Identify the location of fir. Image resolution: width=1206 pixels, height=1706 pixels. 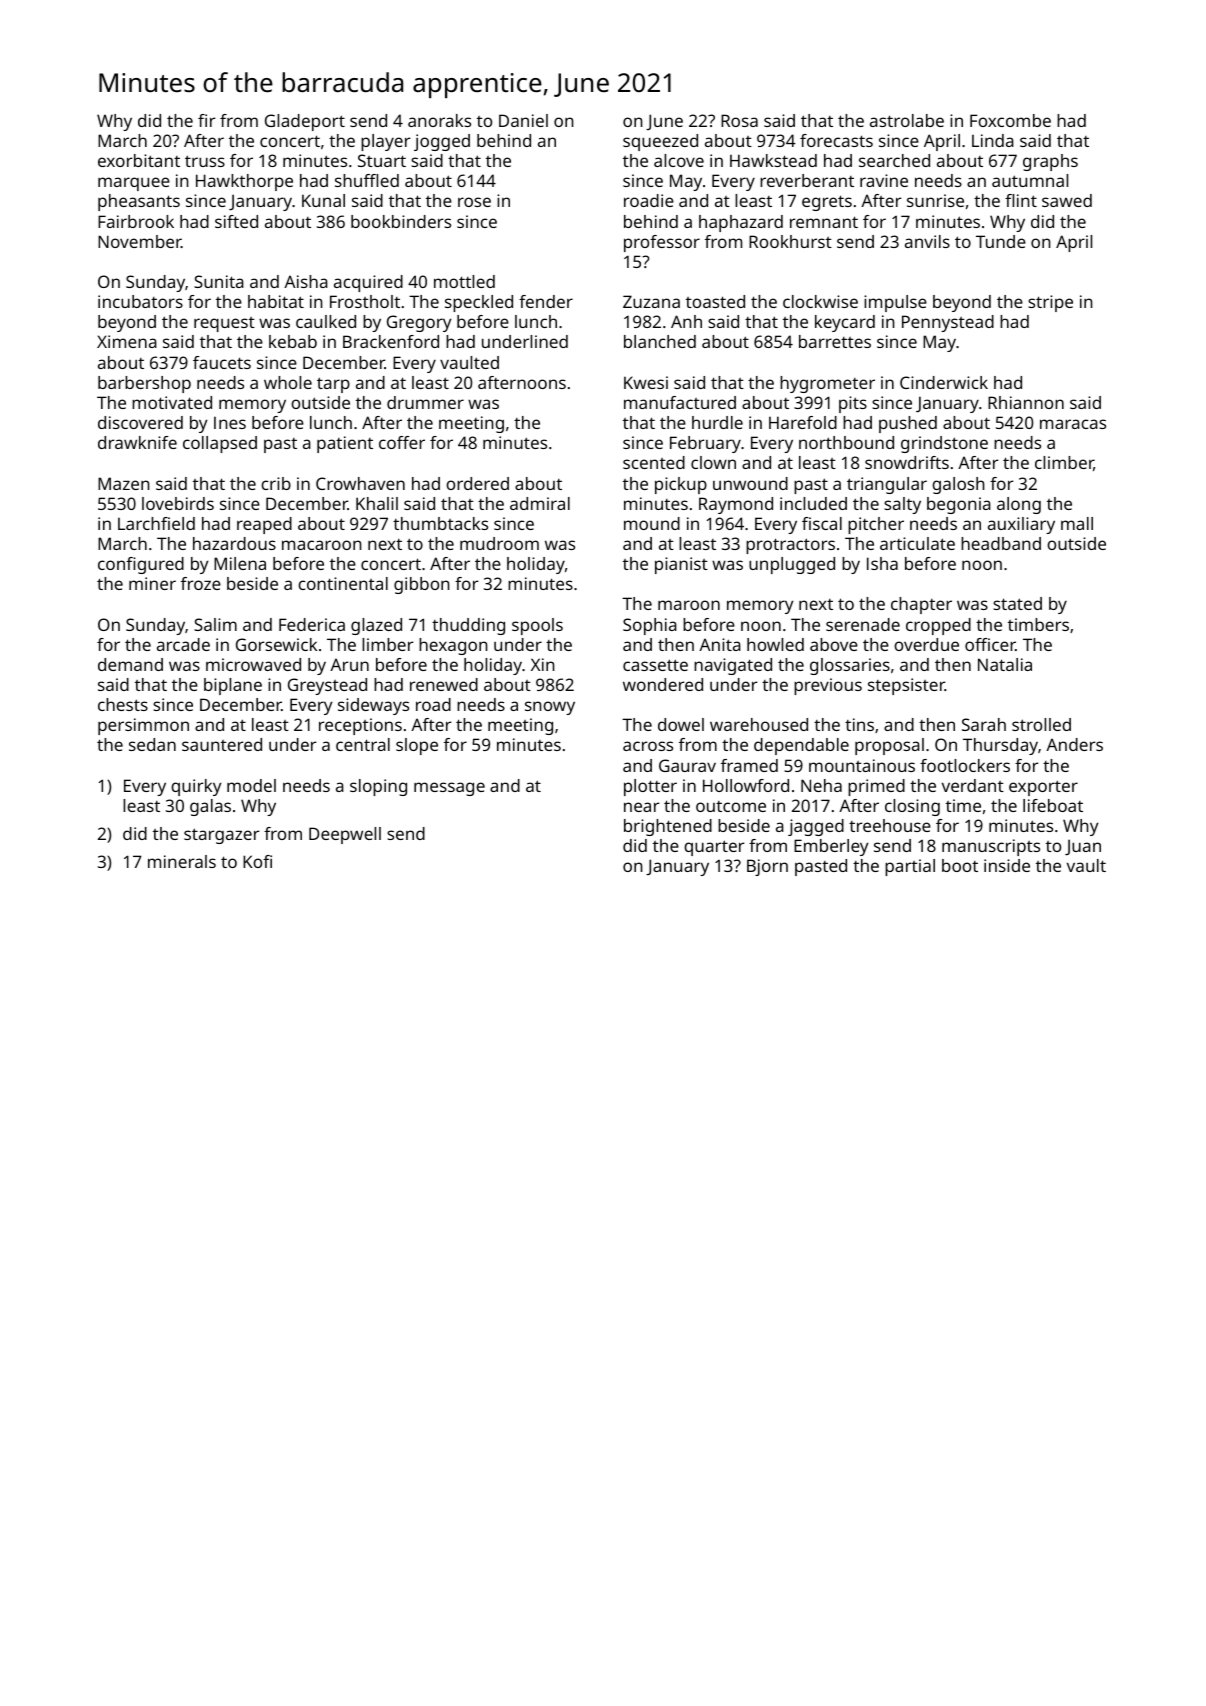
(206, 120).
